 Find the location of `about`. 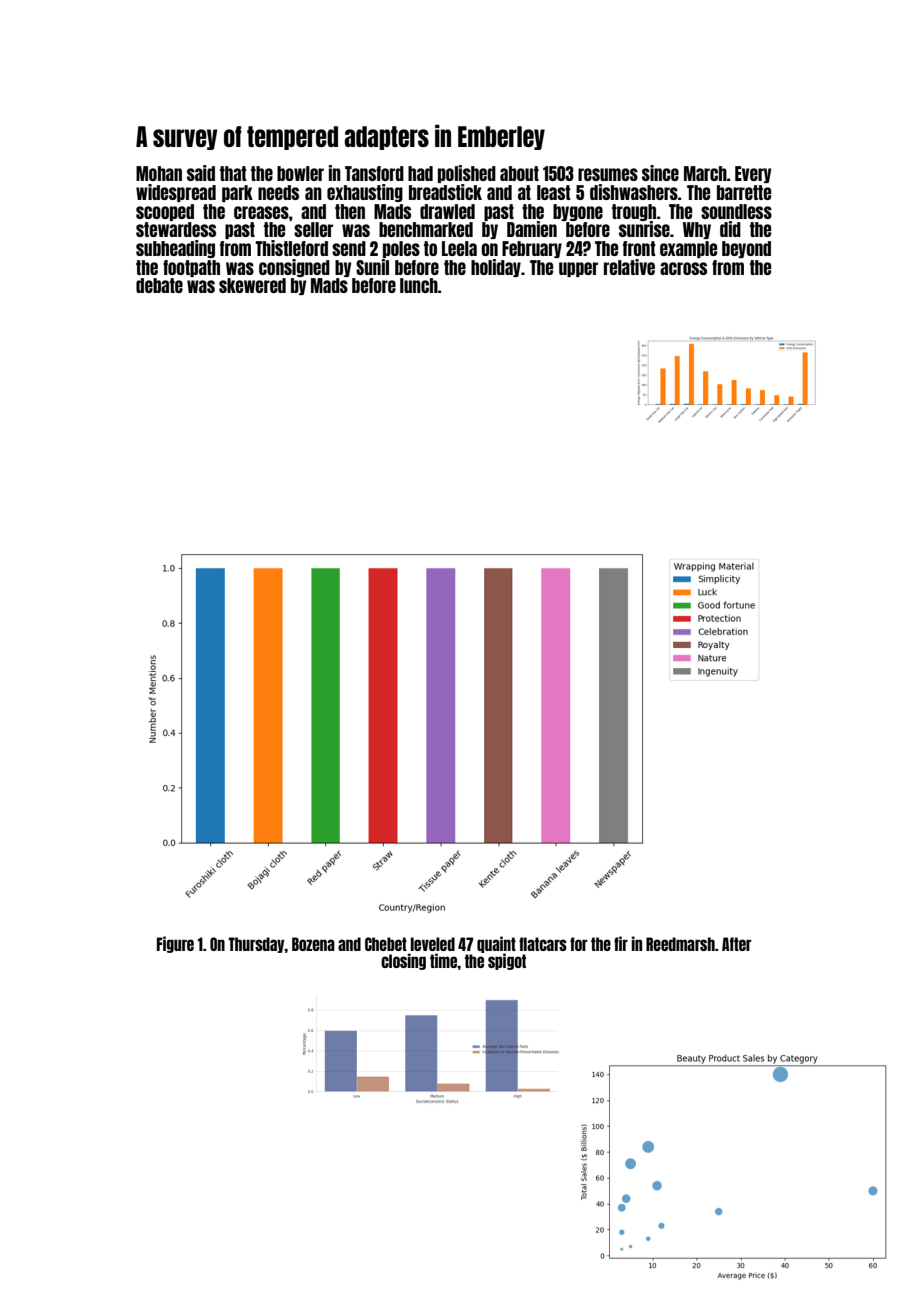

about is located at coordinates (519, 173).
